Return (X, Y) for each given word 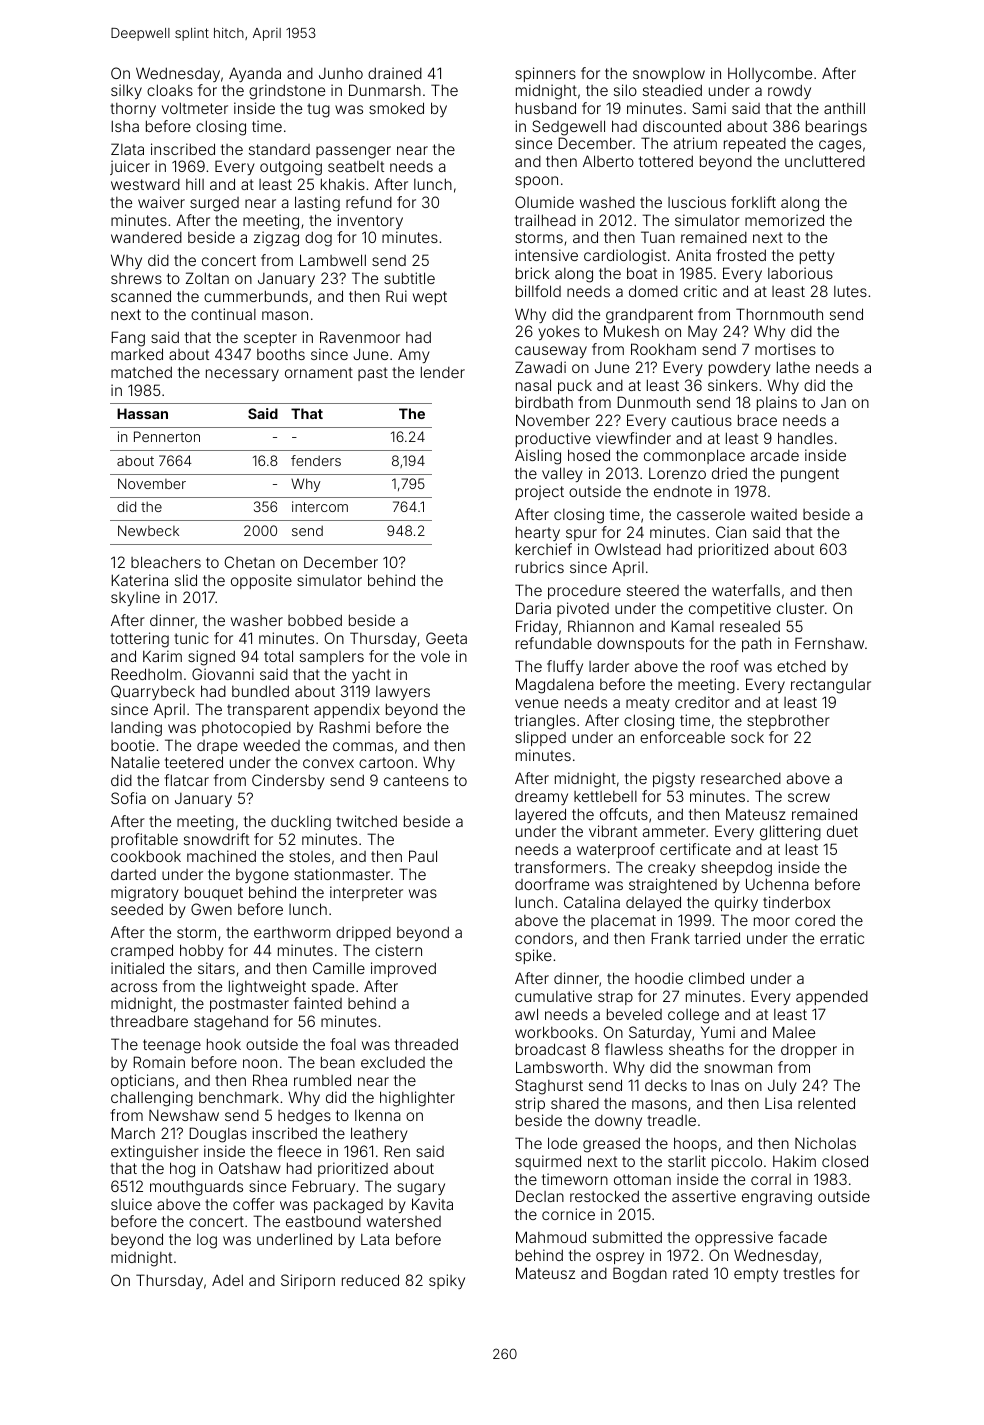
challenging (152, 1099)
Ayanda (255, 75)
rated (690, 1273)
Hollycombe (770, 74)
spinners (545, 74)
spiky (447, 1281)
